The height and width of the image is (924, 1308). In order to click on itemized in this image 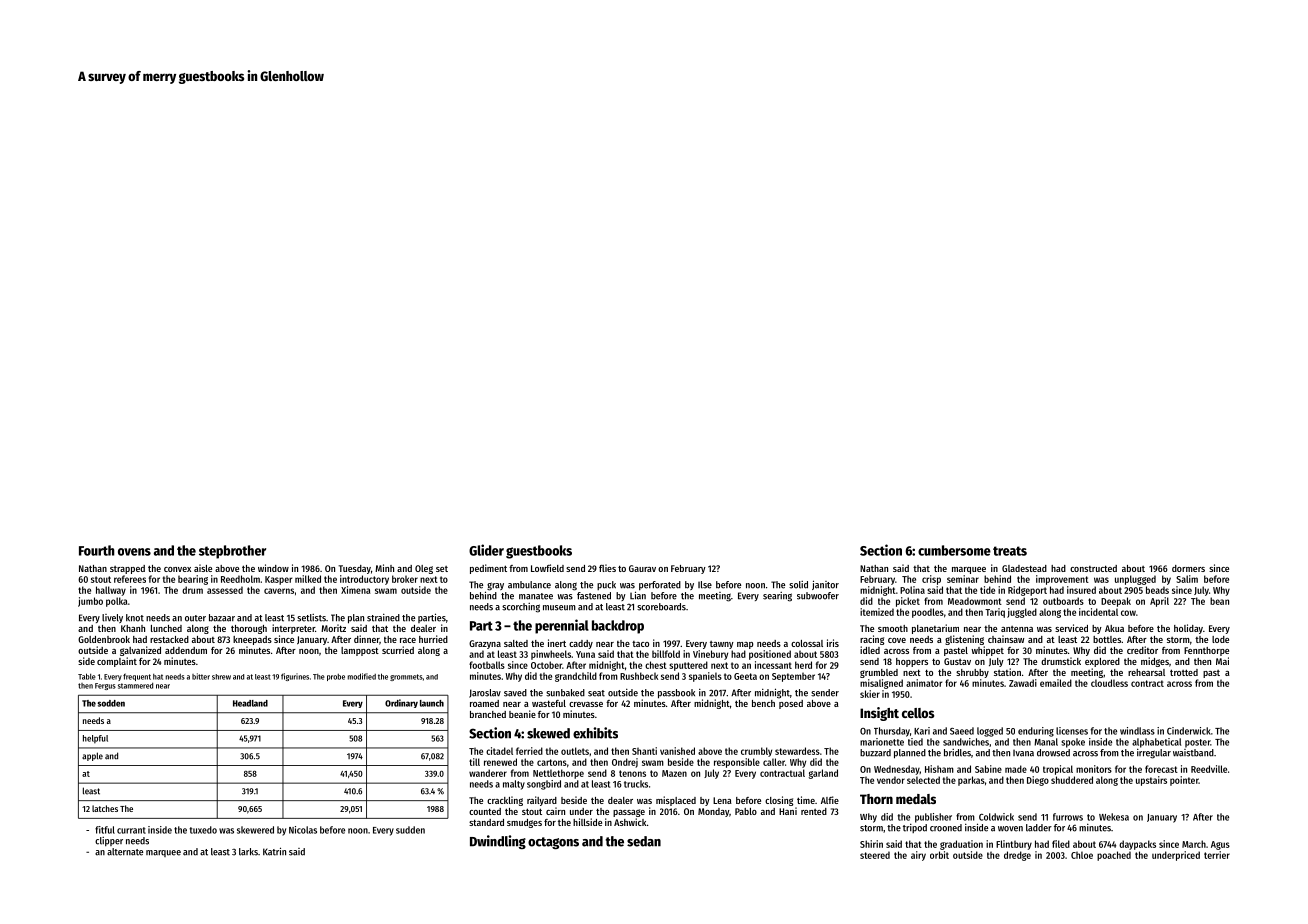, I will do `click(877, 612)`.
